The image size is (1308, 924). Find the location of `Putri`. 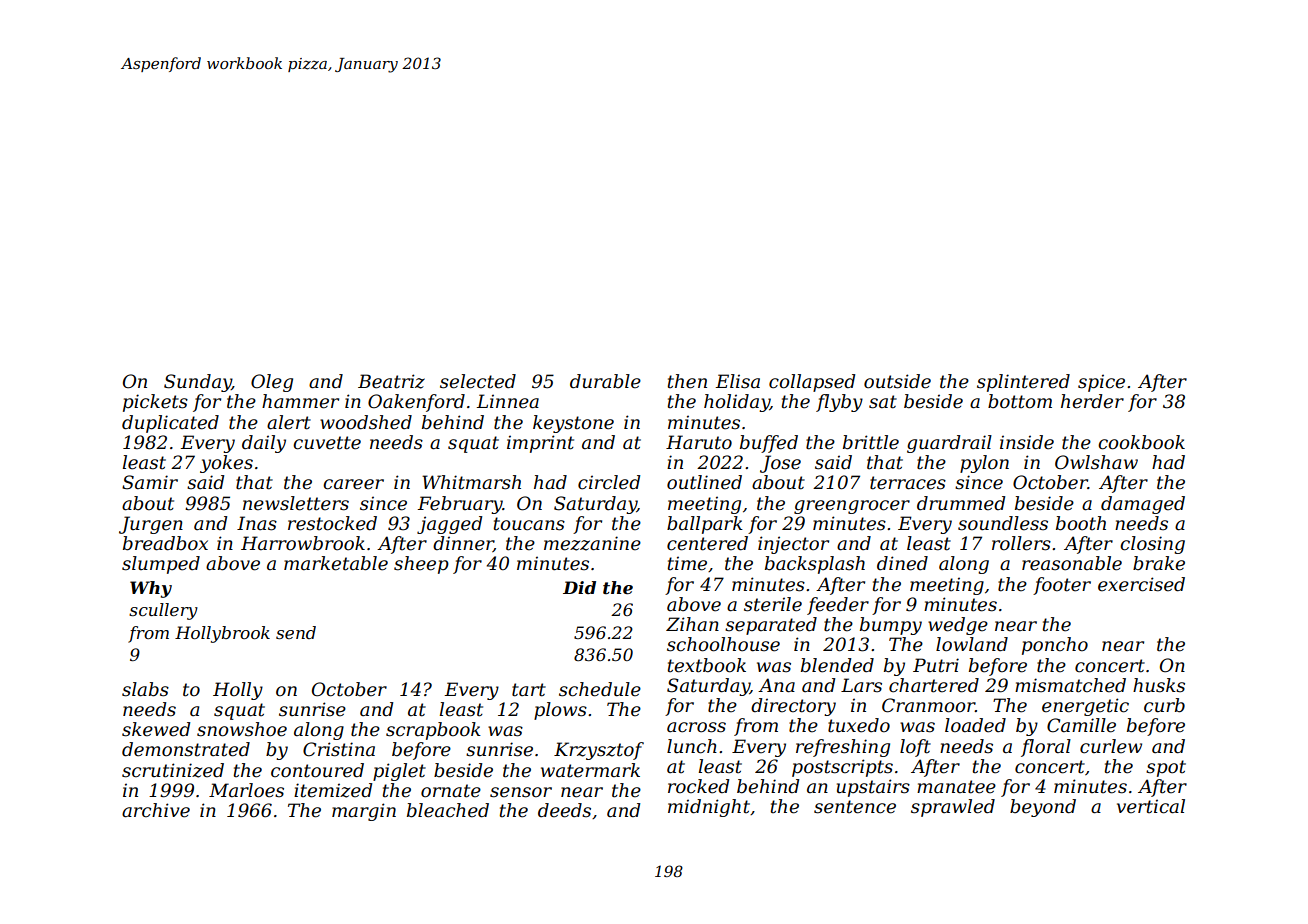

Putri is located at coordinates (936, 665).
